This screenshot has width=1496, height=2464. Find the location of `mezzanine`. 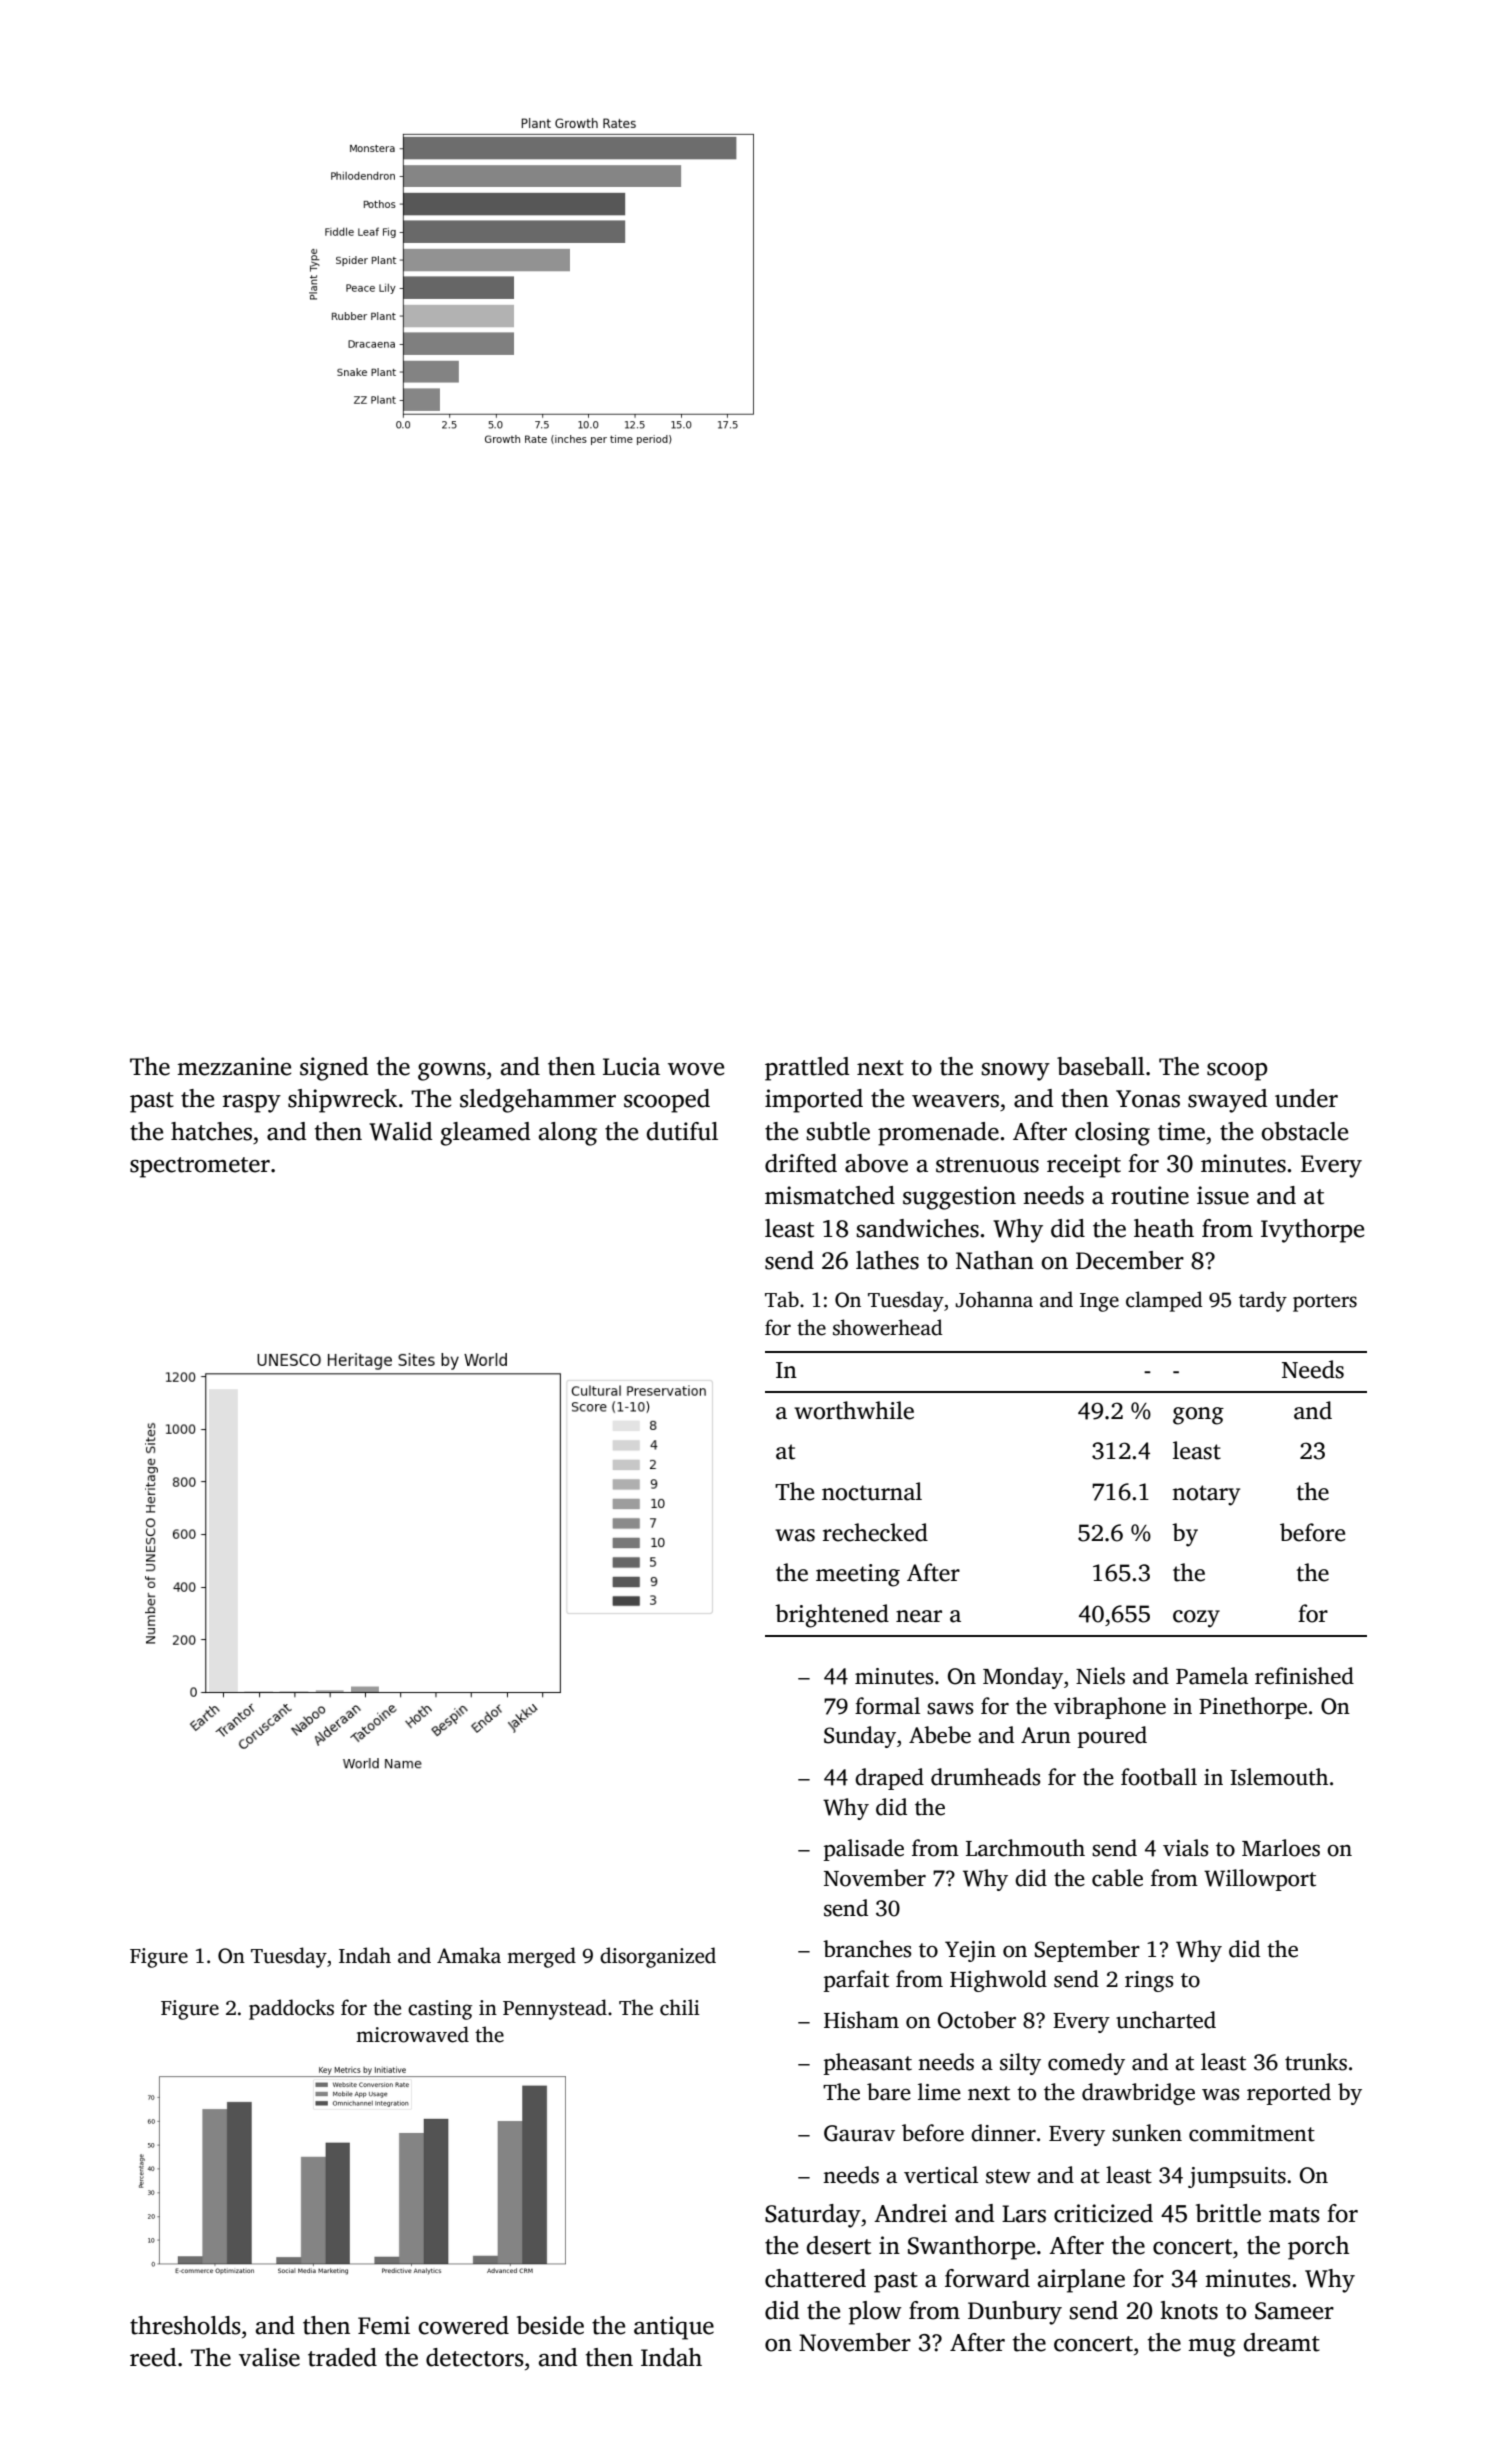

mezzanine is located at coordinates (234, 1066).
